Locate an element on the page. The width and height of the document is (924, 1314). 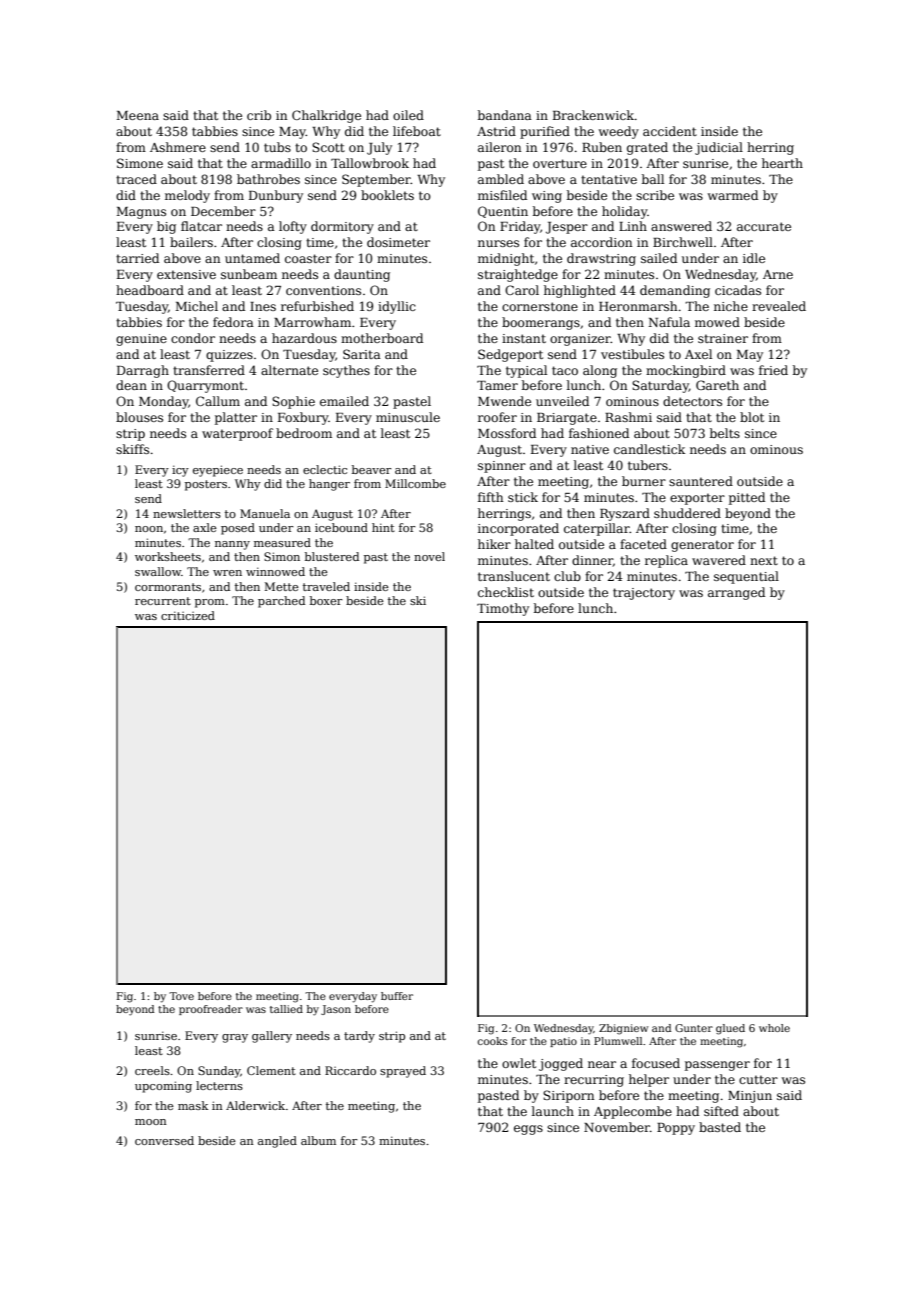
bandana is located at coordinates (505, 115).
